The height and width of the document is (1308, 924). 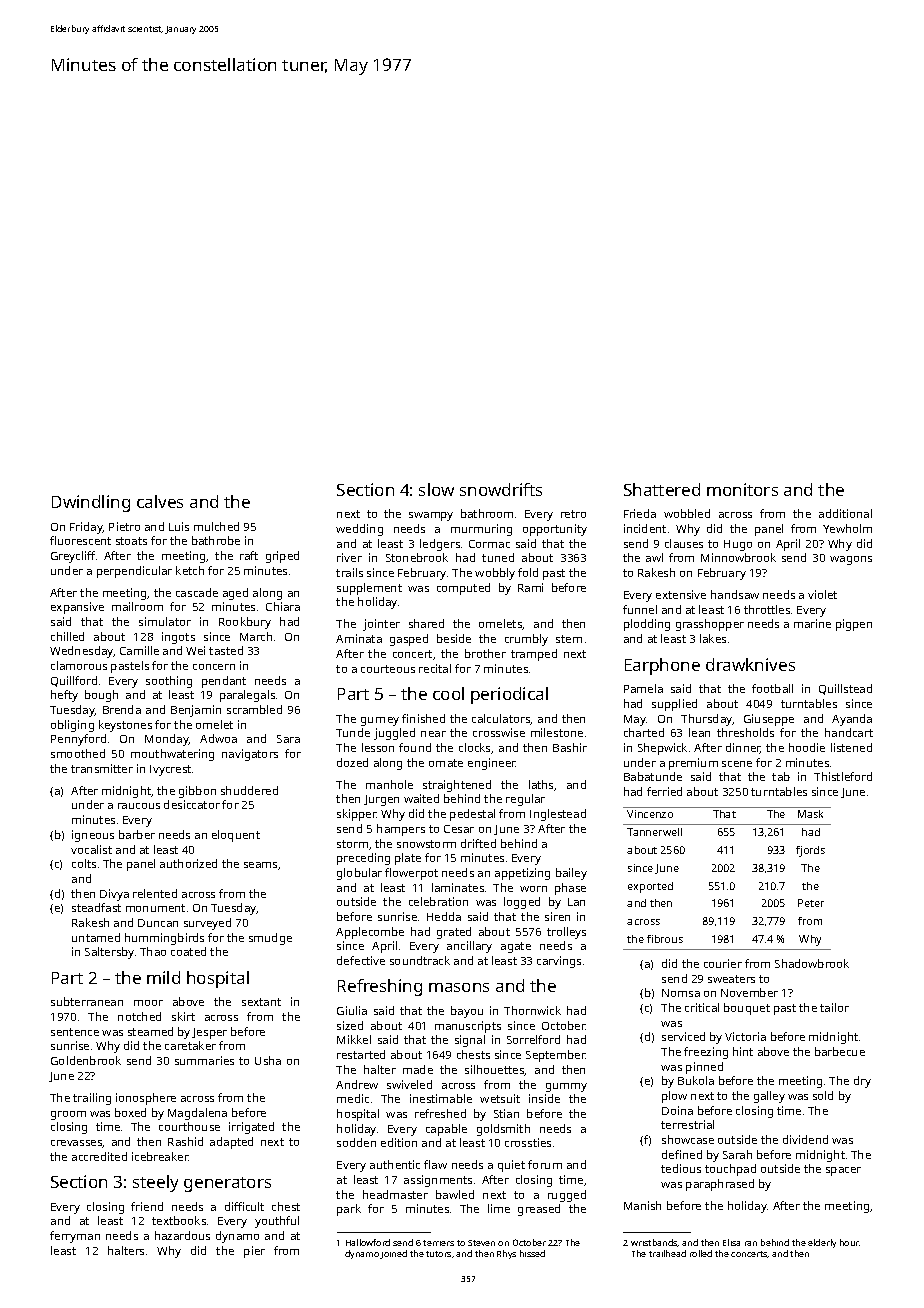 I want to click on stoats, so click(x=131, y=541).
